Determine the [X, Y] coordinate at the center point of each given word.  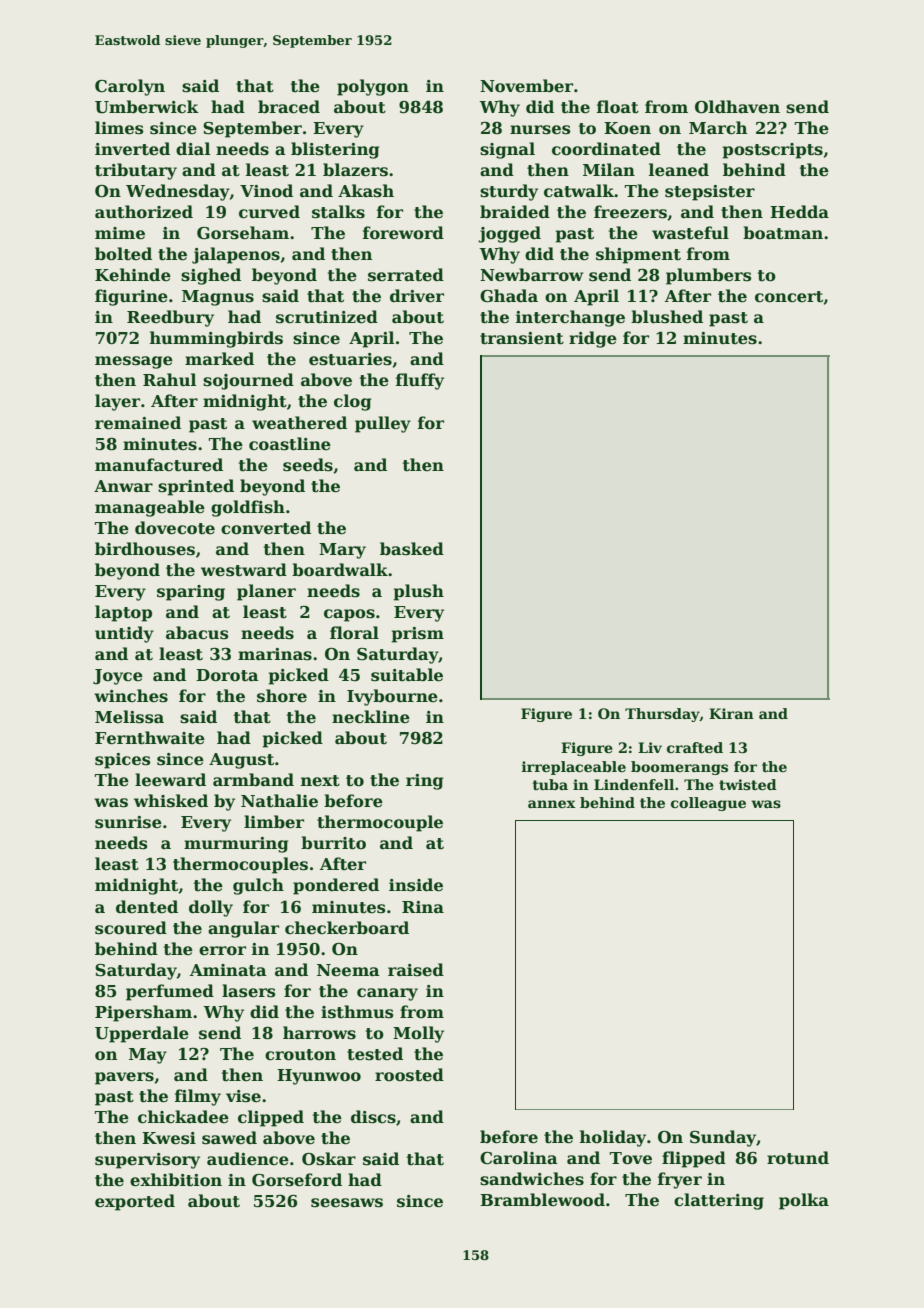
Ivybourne [392, 697]
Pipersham [143, 1013]
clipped [271, 1118]
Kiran [731, 713]
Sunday [723, 1138]
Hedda [799, 212]
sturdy [509, 192]
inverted [132, 149]
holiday [613, 1138]
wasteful [690, 233]
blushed [667, 317]
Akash [366, 191]
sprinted [196, 487]
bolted [123, 254]
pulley [383, 424]
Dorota [227, 675]
